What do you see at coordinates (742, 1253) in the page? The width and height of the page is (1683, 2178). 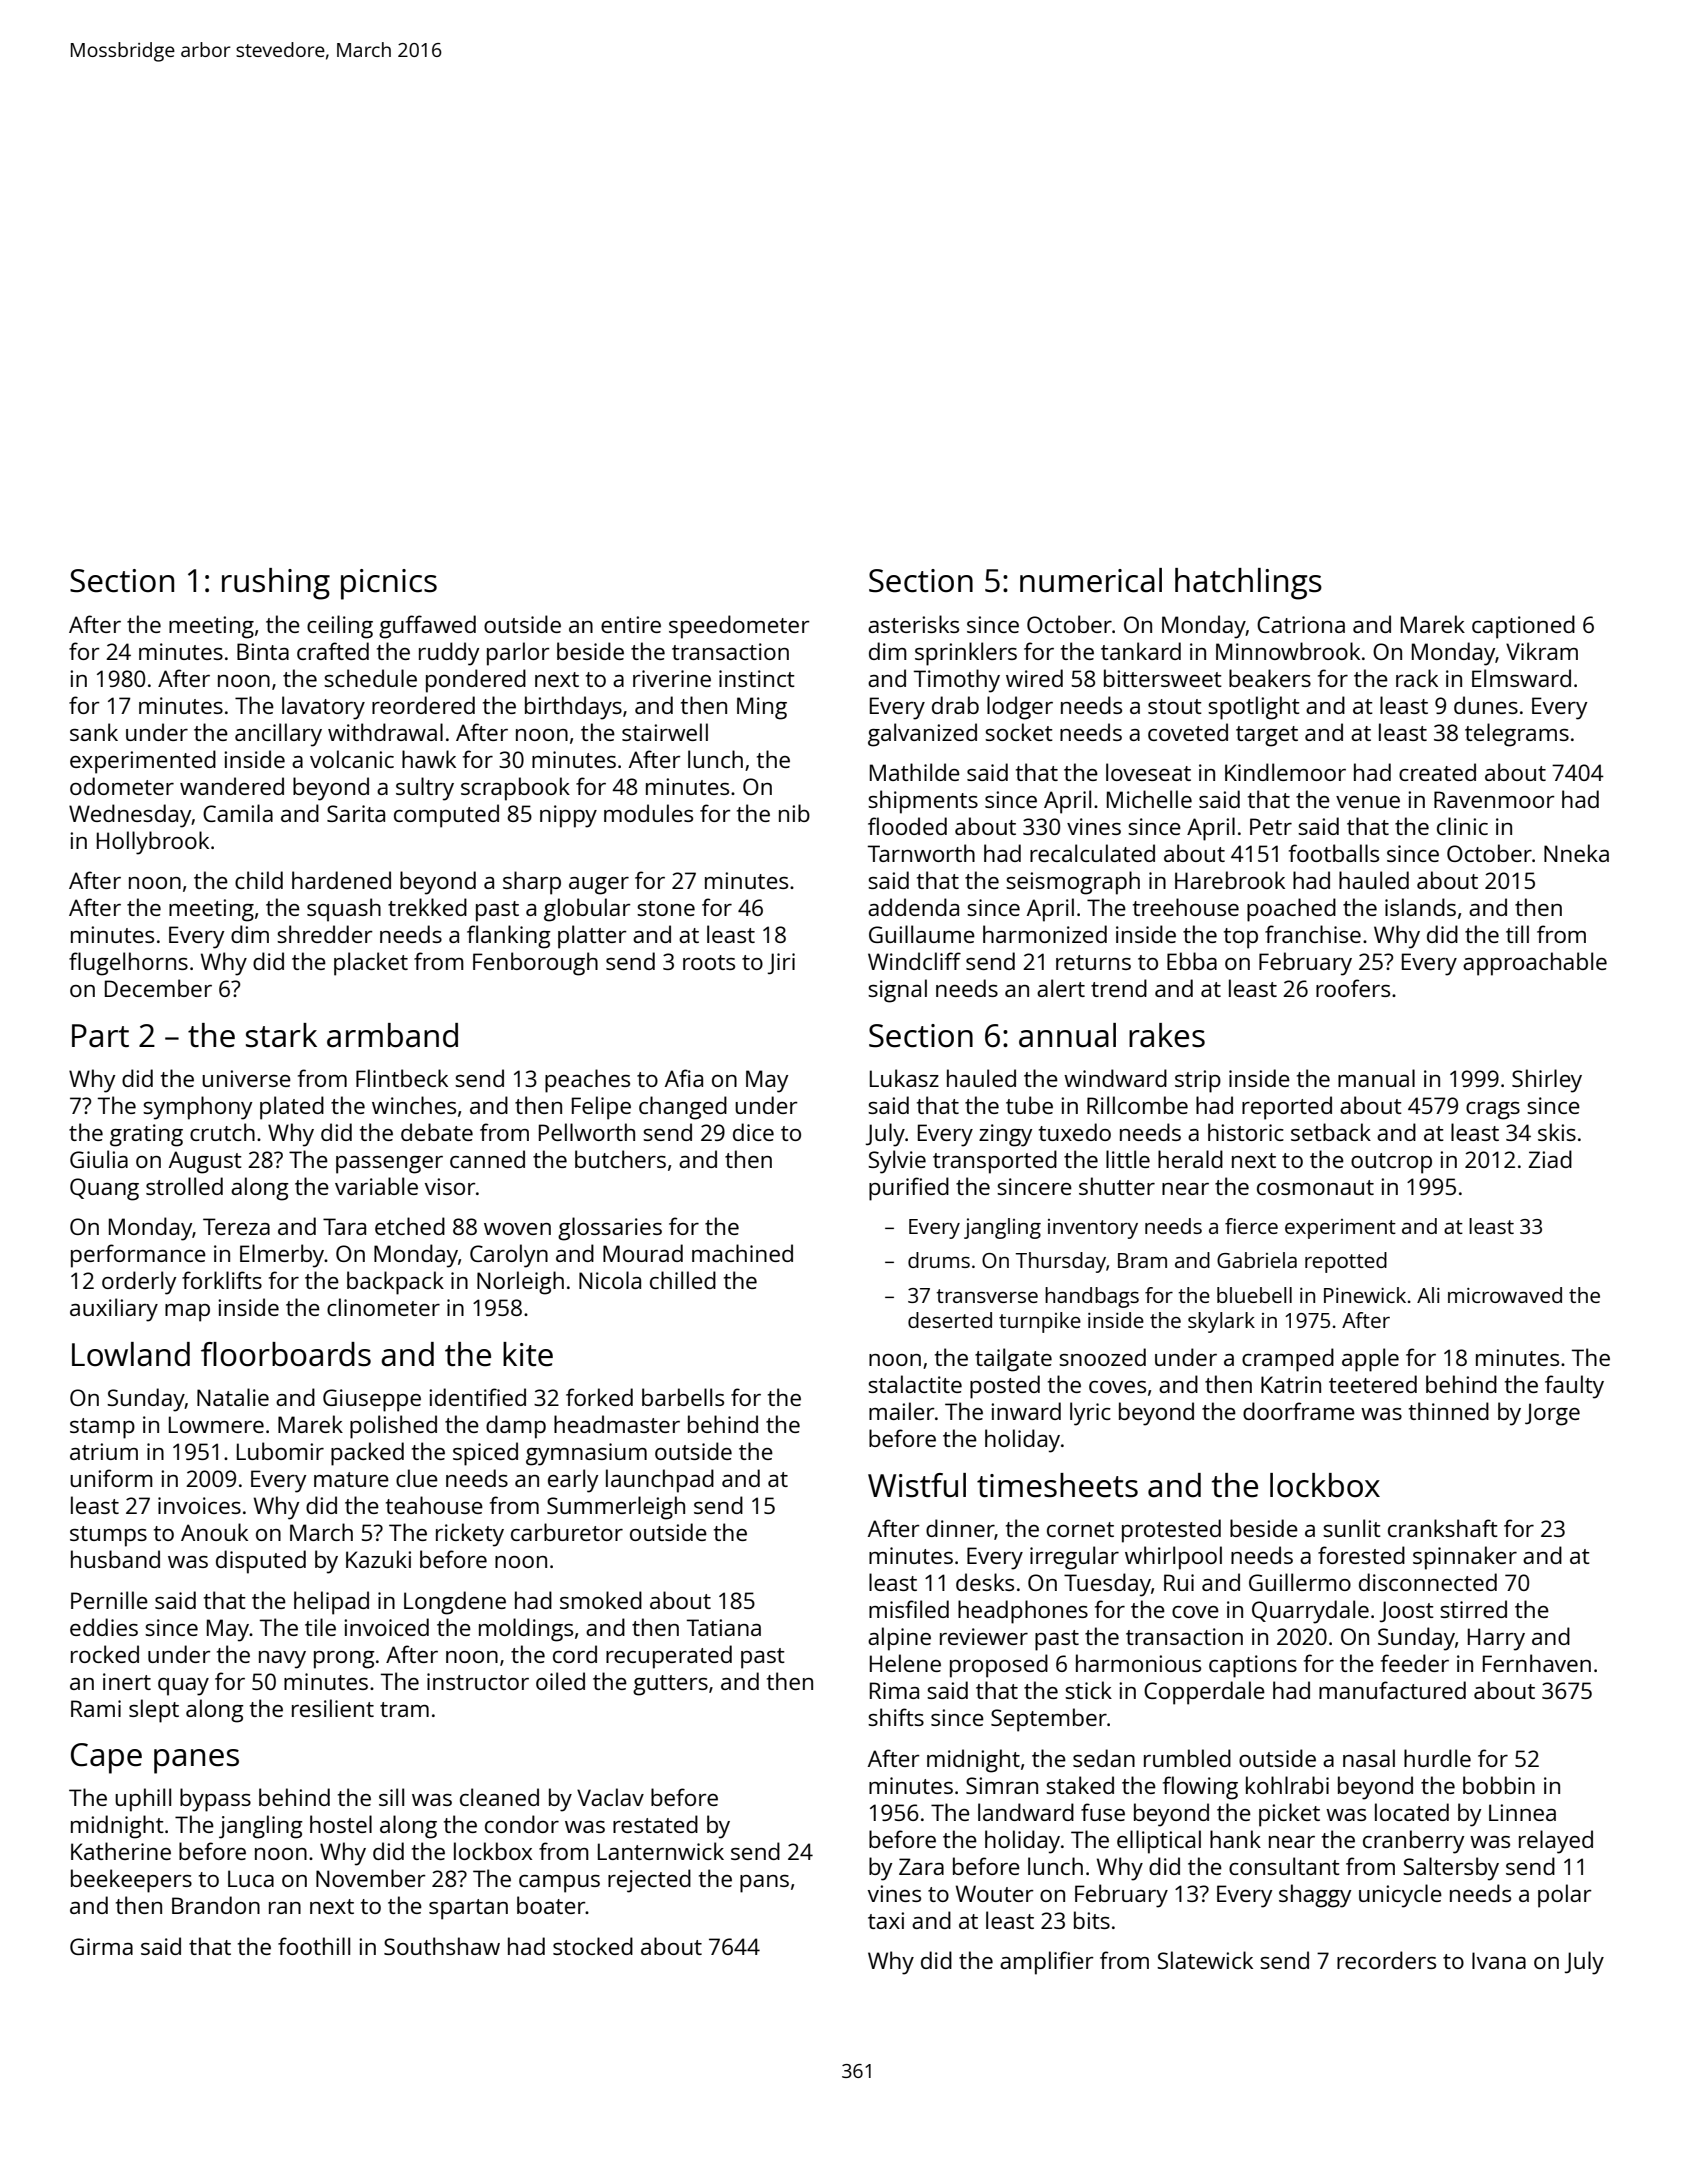 I see `machined` at bounding box center [742, 1253].
